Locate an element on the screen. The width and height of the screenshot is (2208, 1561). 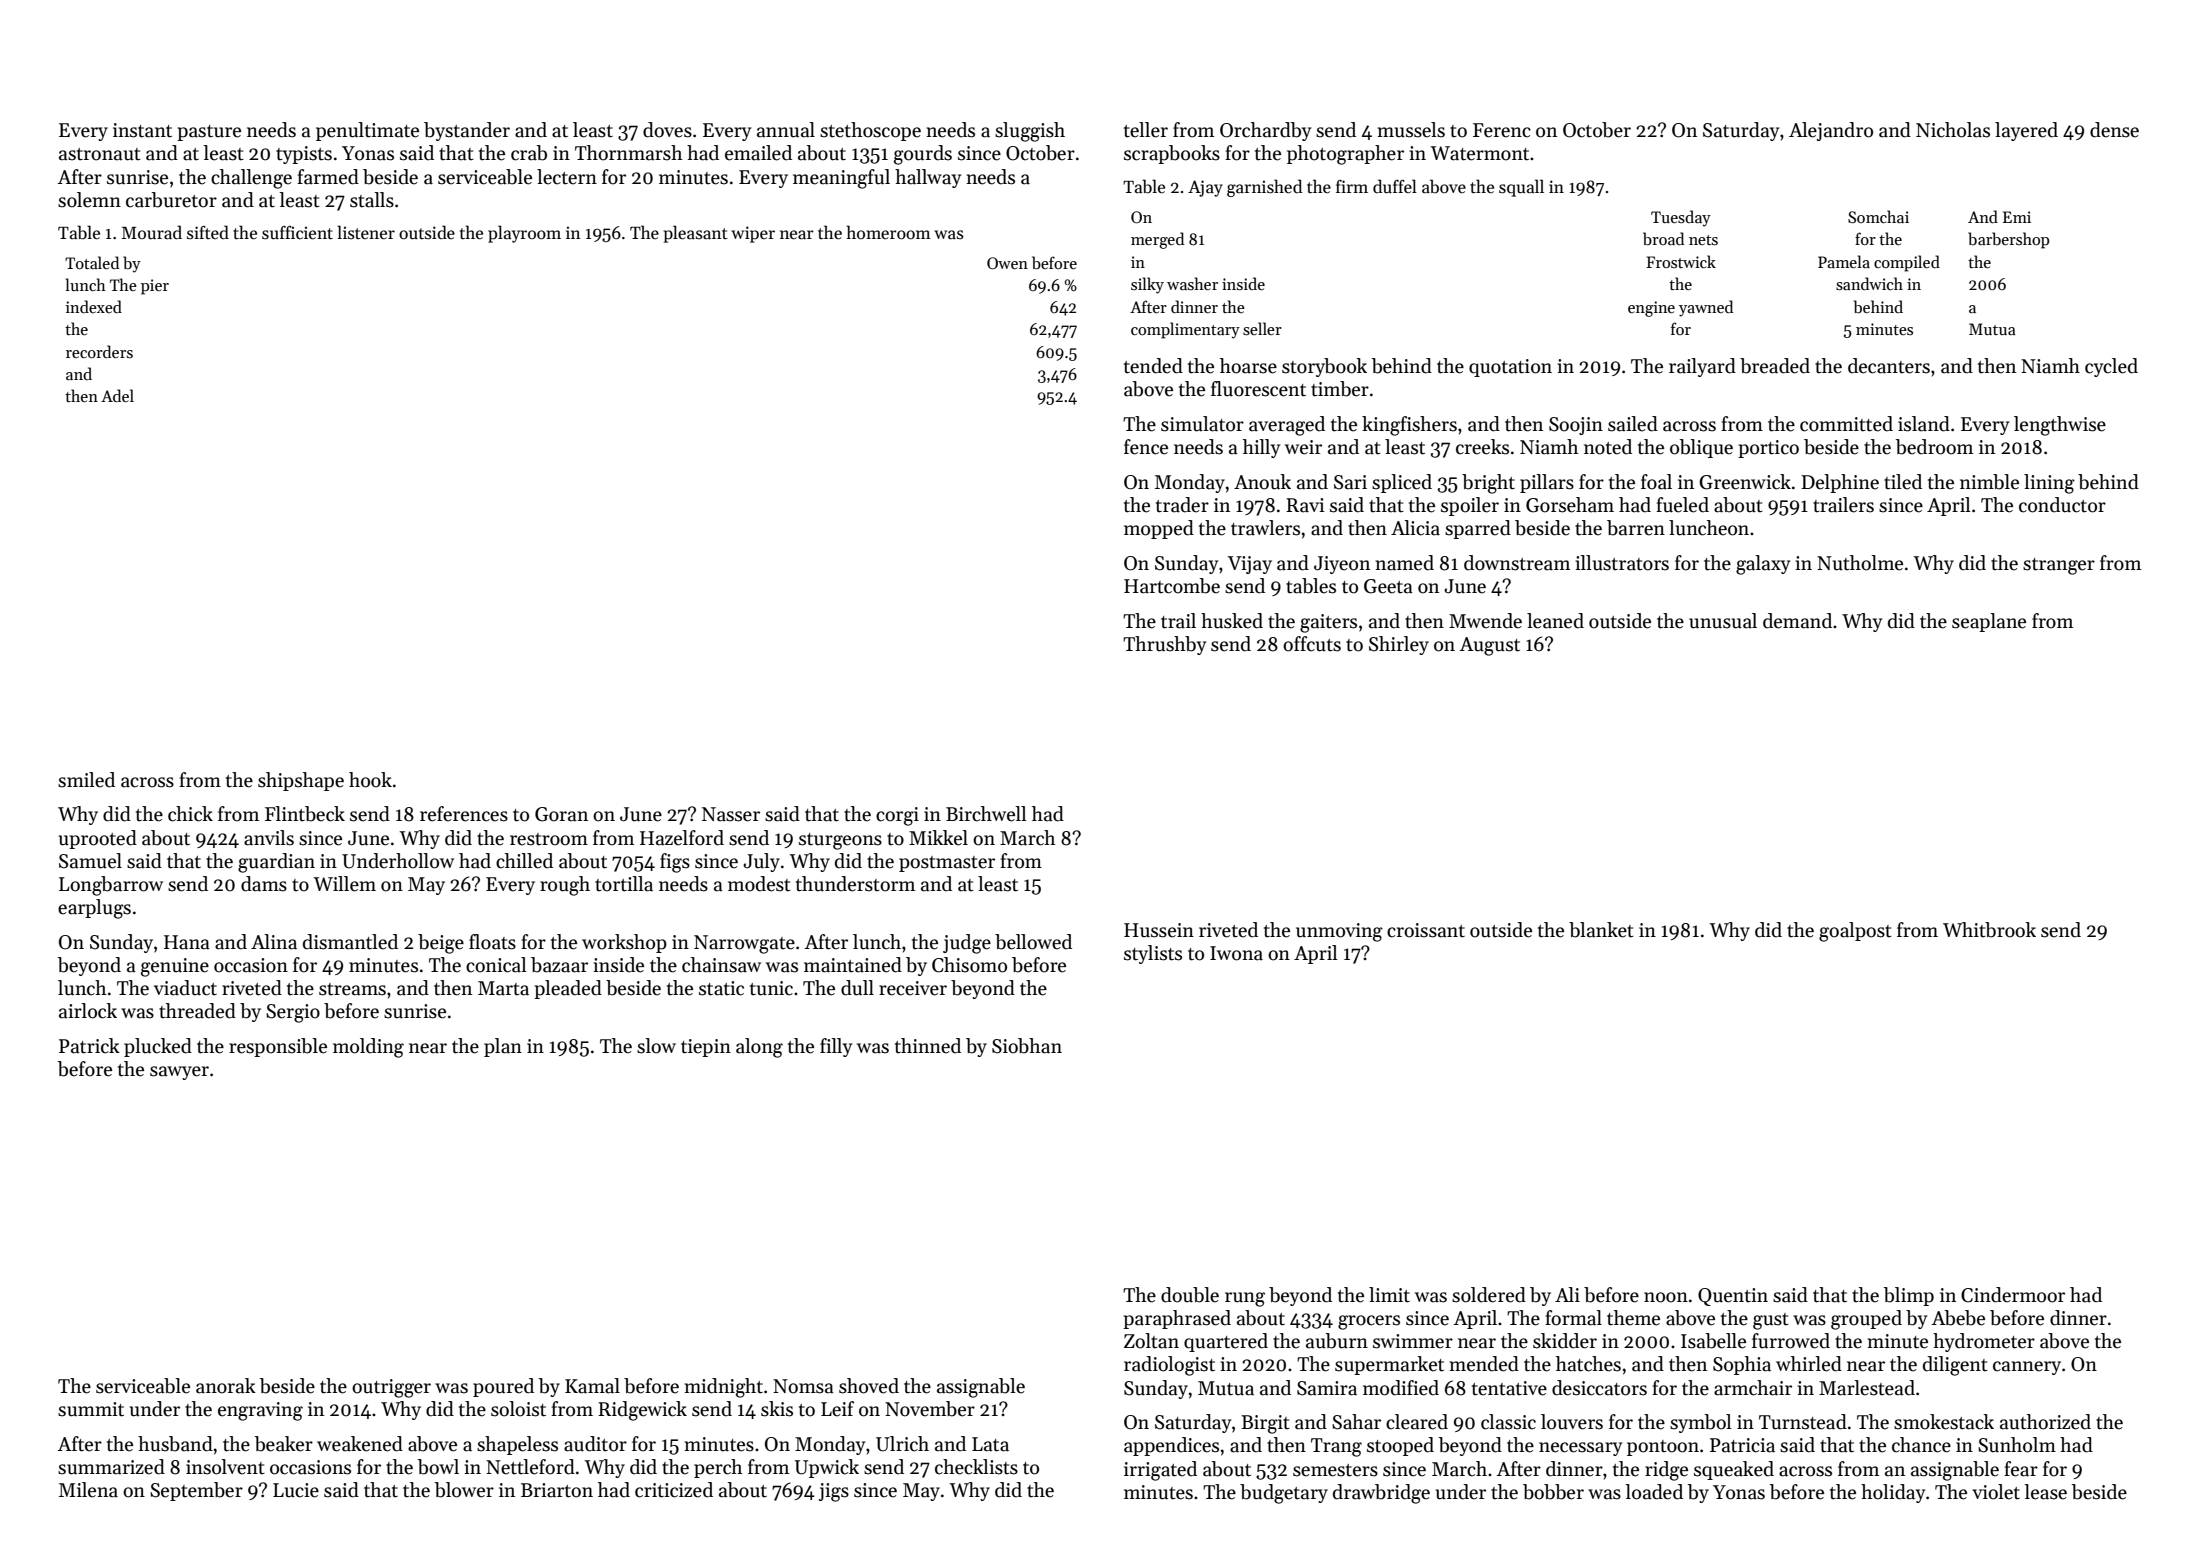
earplugs is located at coordinates (94, 909).
